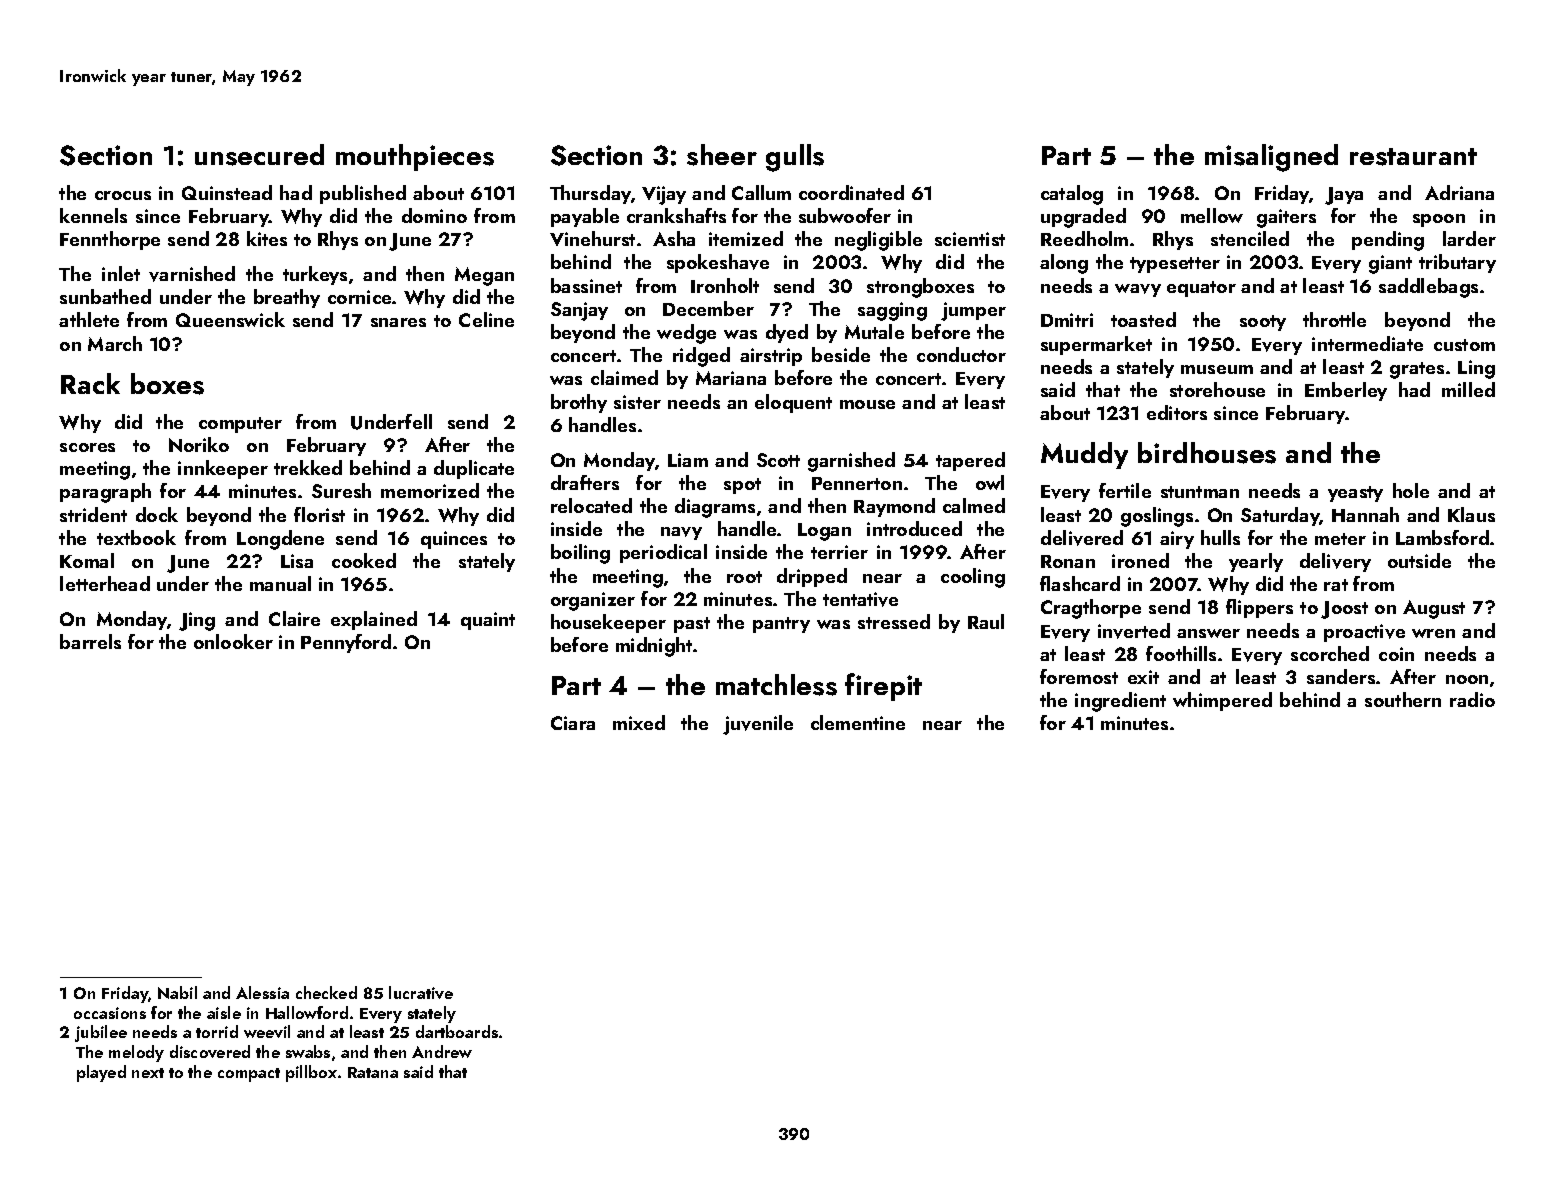 The width and height of the screenshot is (1556, 1203). I want to click on Ciara, so click(573, 723).
